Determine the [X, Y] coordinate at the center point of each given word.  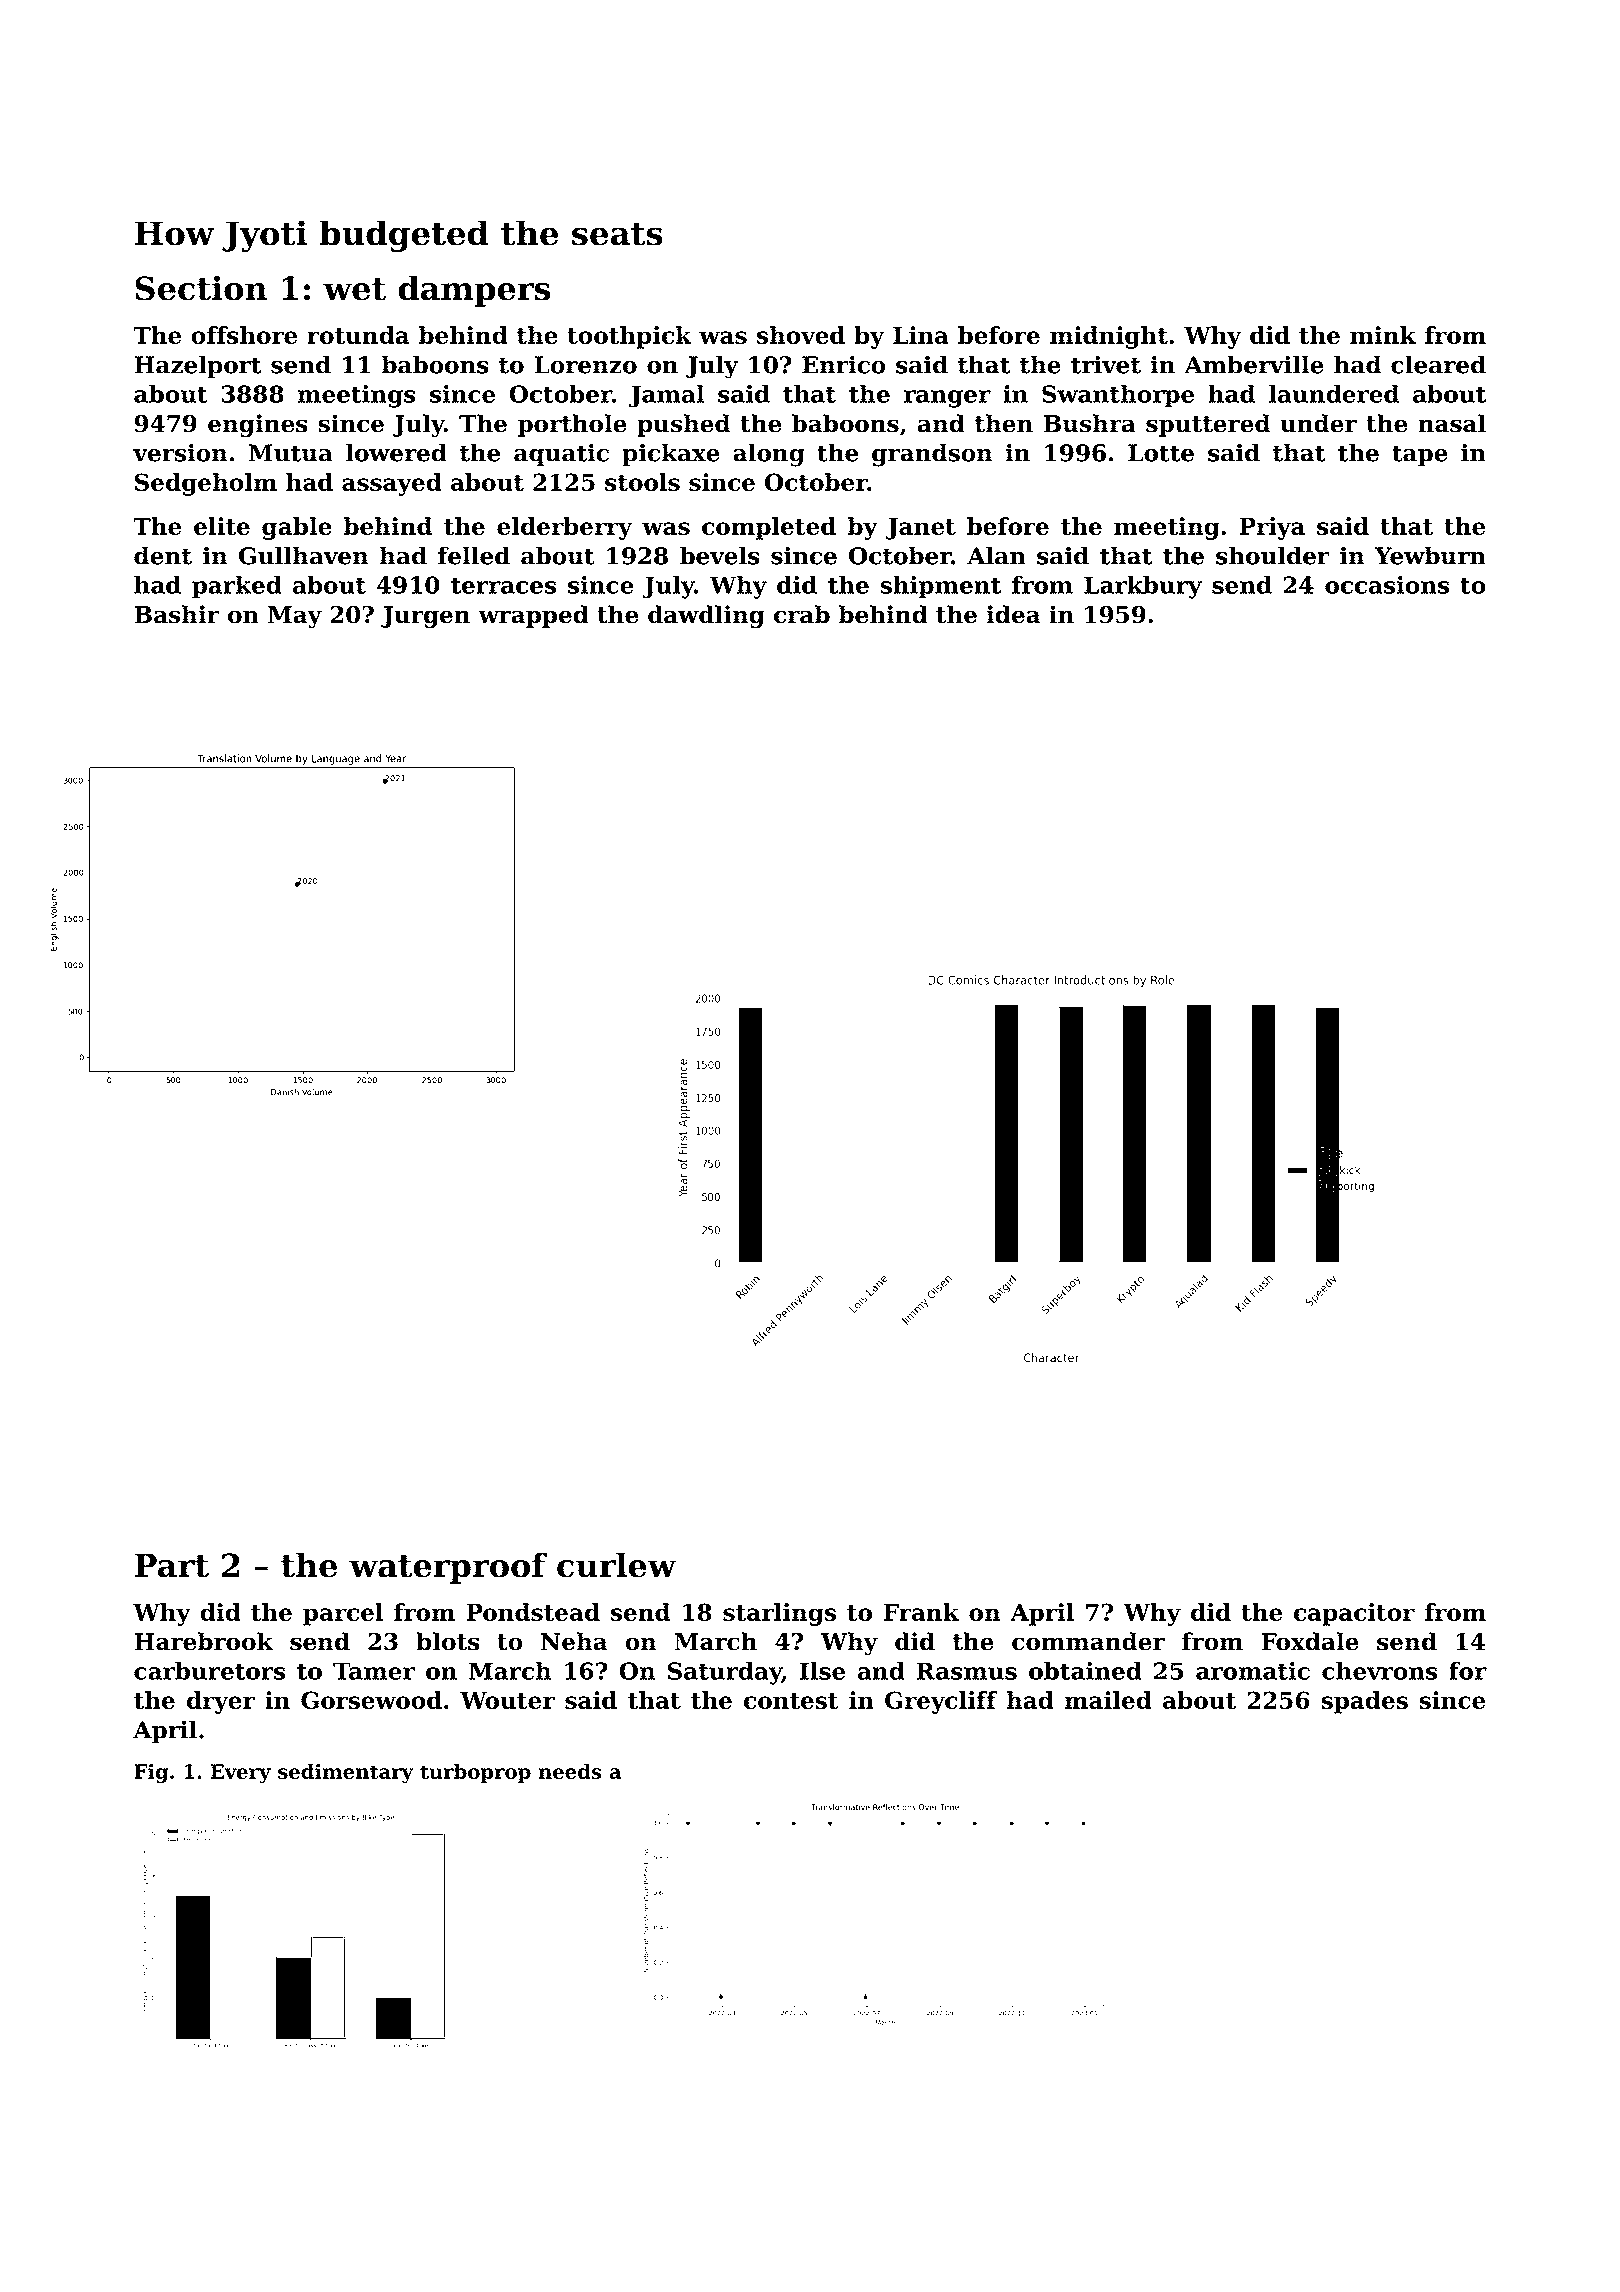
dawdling [706, 616]
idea [1013, 614]
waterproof [448, 1568]
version [180, 452]
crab [802, 614]
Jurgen [425, 617]
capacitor [1354, 1614]
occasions [1387, 585]
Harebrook [203, 1641]
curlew [616, 1565]
